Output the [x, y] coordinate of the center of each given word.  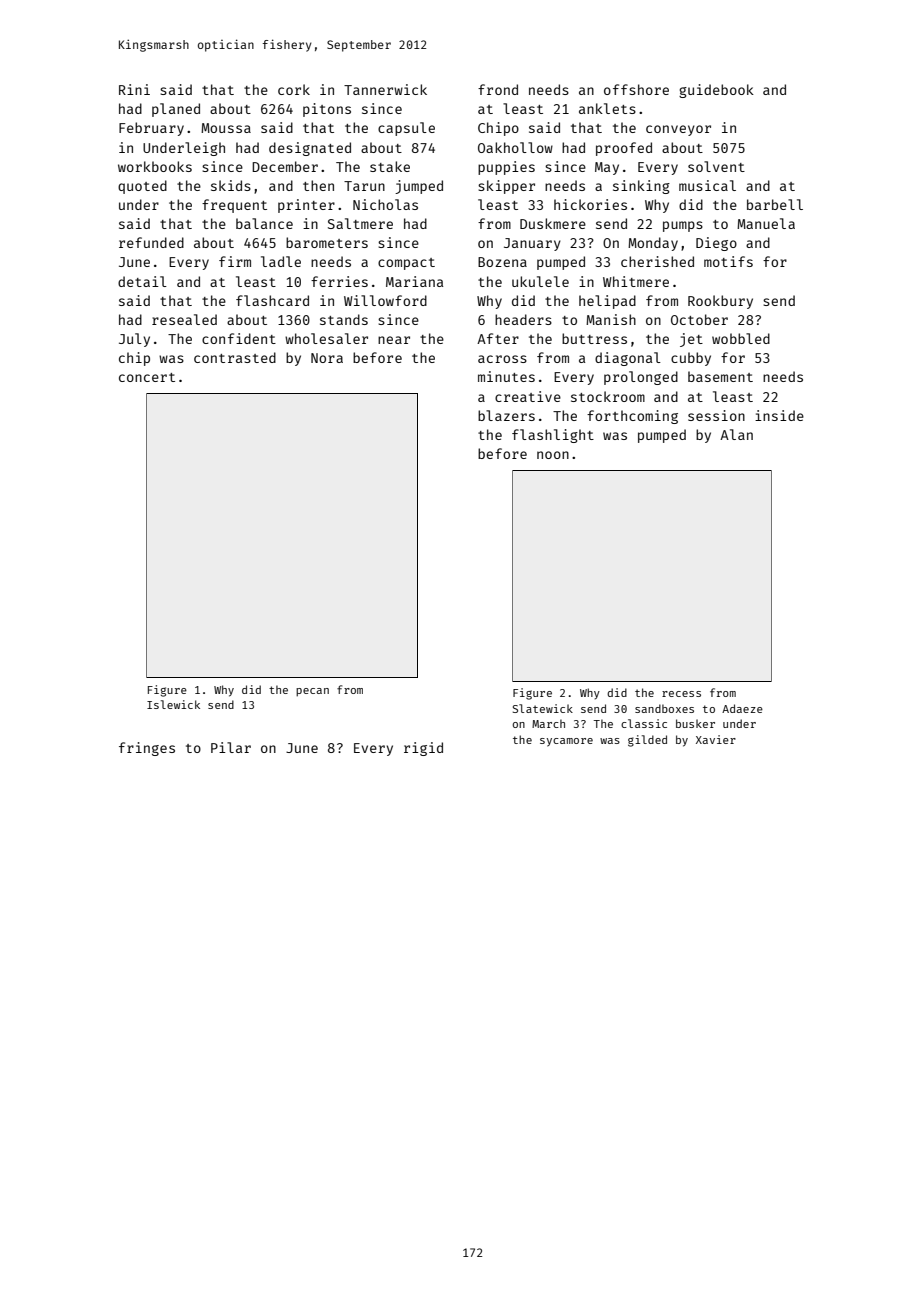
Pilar [231, 747]
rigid [423, 749]
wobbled [741, 338]
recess [681, 694]
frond [498, 89]
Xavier [716, 739]
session [716, 415]
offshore [636, 89]
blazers [506, 415]
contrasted [235, 357]
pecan [312, 692]
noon [553, 455]
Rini [134, 89]
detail [142, 281]
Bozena [502, 262]
